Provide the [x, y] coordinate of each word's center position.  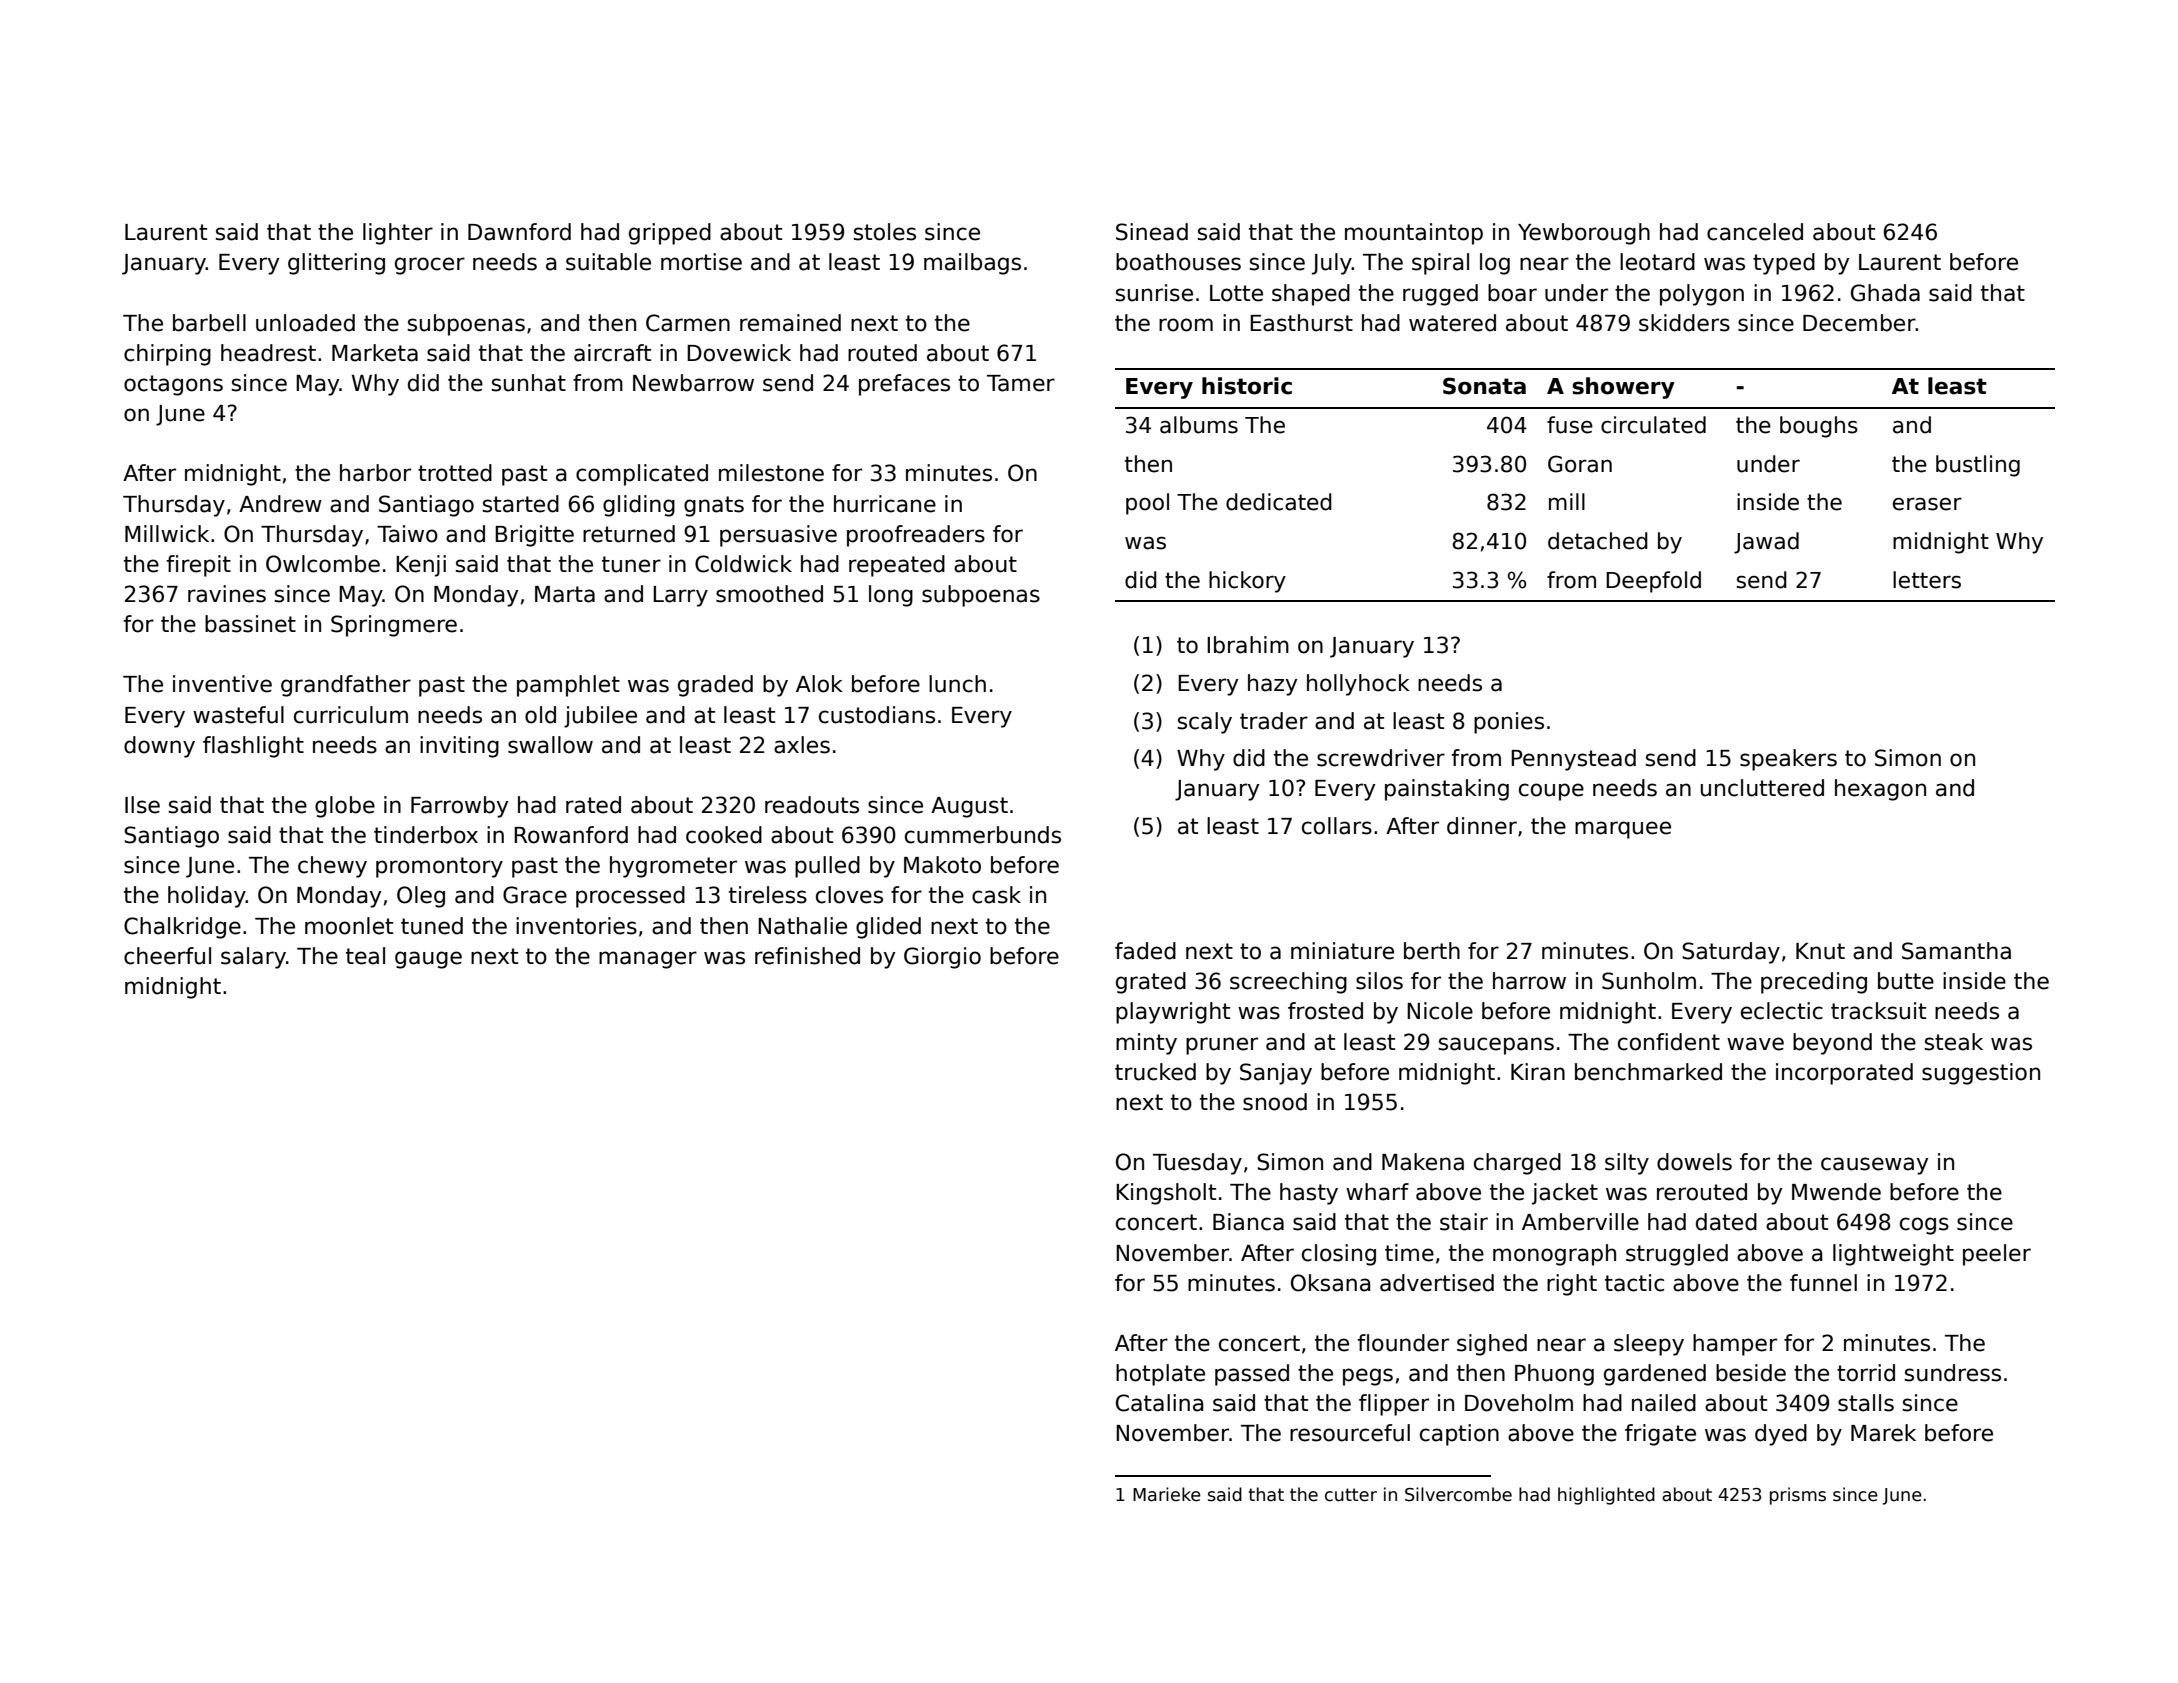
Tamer [1021, 383]
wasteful [238, 715]
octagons [173, 385]
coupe [1551, 792]
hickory [1247, 582]
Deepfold [1653, 582]
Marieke [1167, 1494]
